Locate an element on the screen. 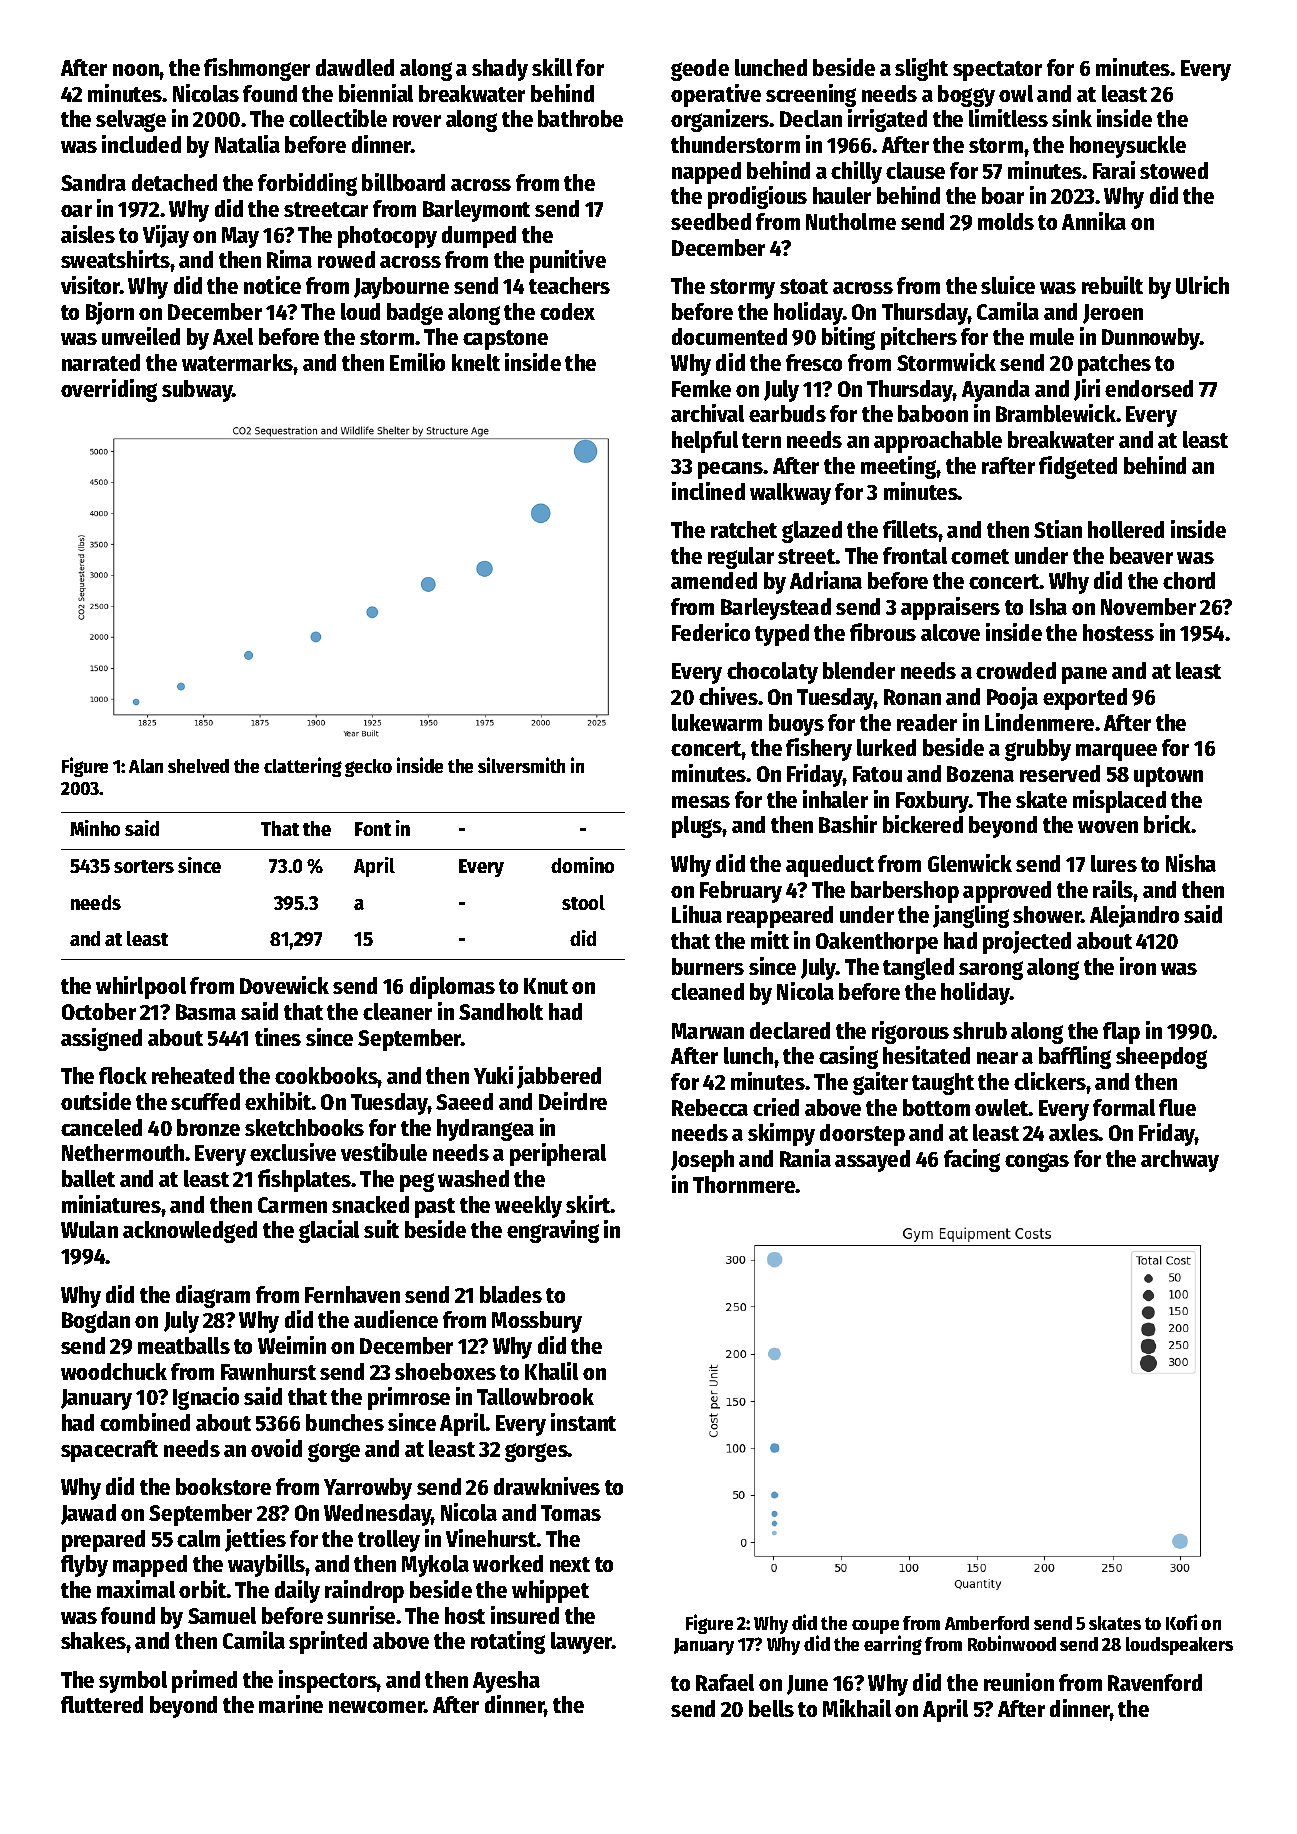  whirlpool is located at coordinates (141, 987).
